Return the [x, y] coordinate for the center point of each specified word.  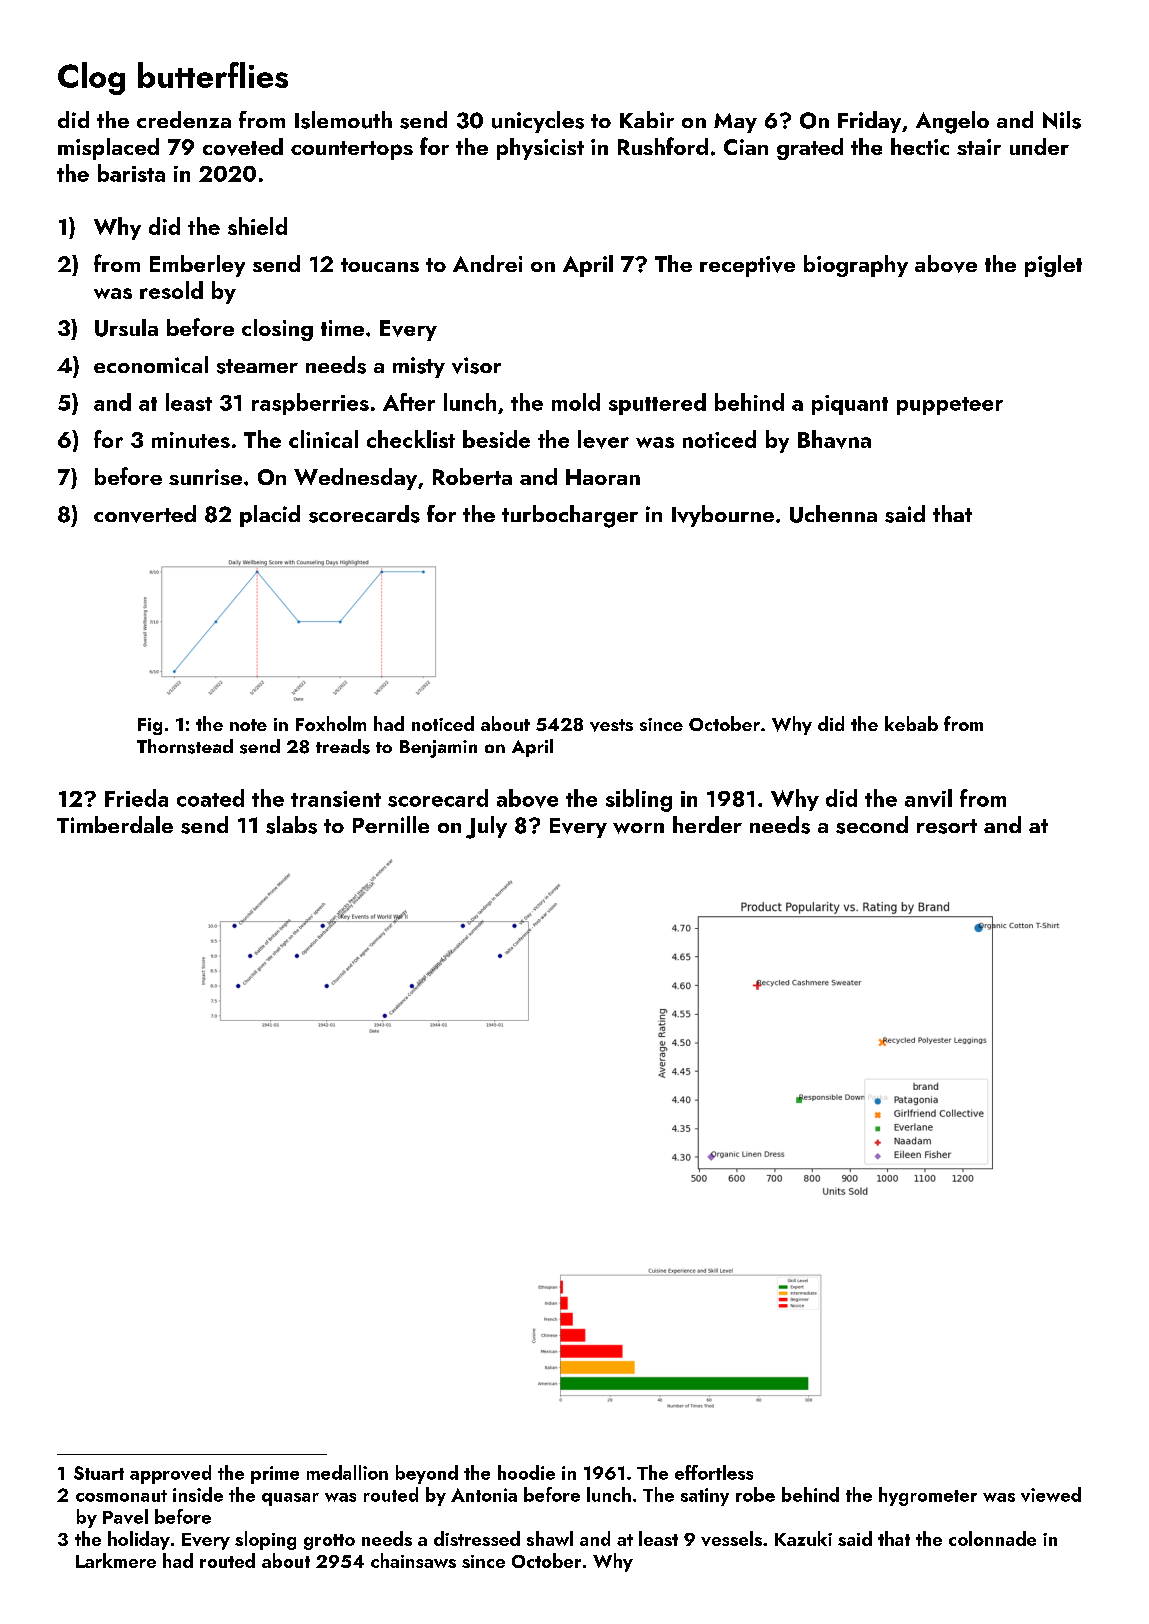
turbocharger [570, 516]
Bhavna [834, 439]
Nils [1062, 120]
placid [270, 516]
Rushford [663, 146]
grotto [329, 1542]
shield [257, 226]
